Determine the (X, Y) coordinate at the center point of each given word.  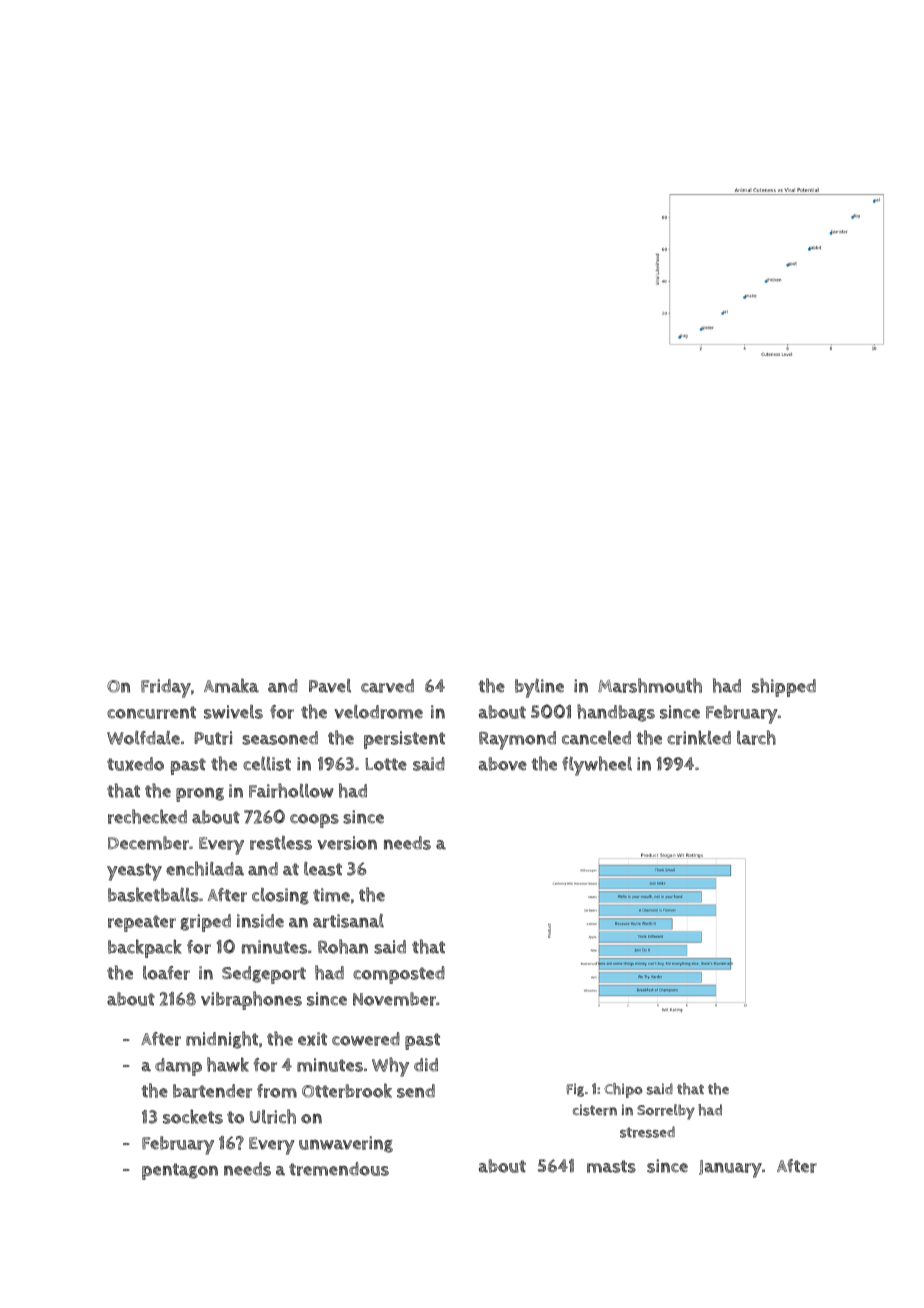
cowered (366, 1039)
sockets (193, 1116)
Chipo (623, 1090)
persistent (404, 740)
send (416, 1091)
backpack (145, 948)
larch (756, 737)
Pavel (330, 686)
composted (399, 975)
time (331, 895)
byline (539, 688)
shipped (784, 687)
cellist (267, 763)
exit (312, 1039)
